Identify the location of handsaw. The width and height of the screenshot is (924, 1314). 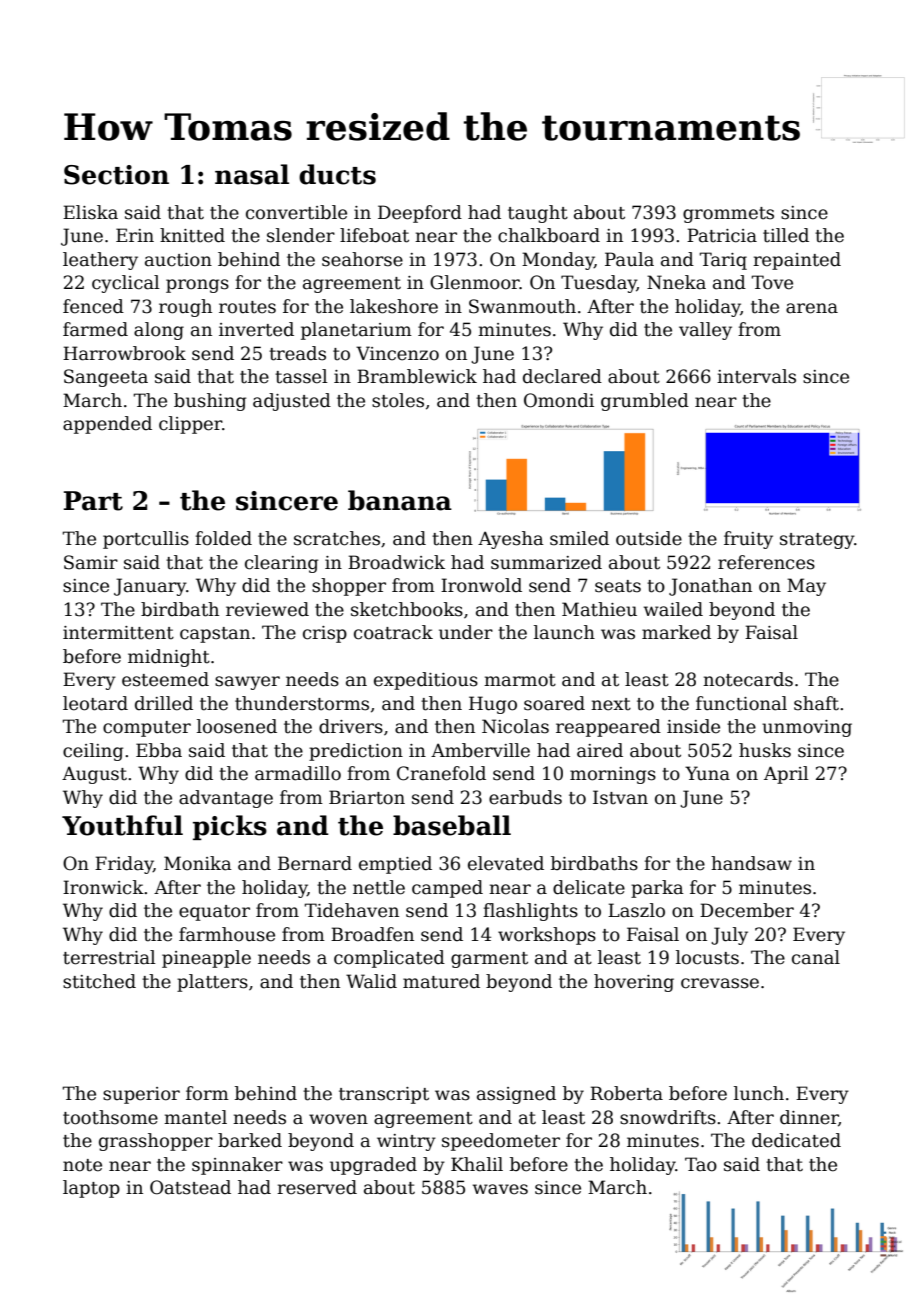
(751, 863).
